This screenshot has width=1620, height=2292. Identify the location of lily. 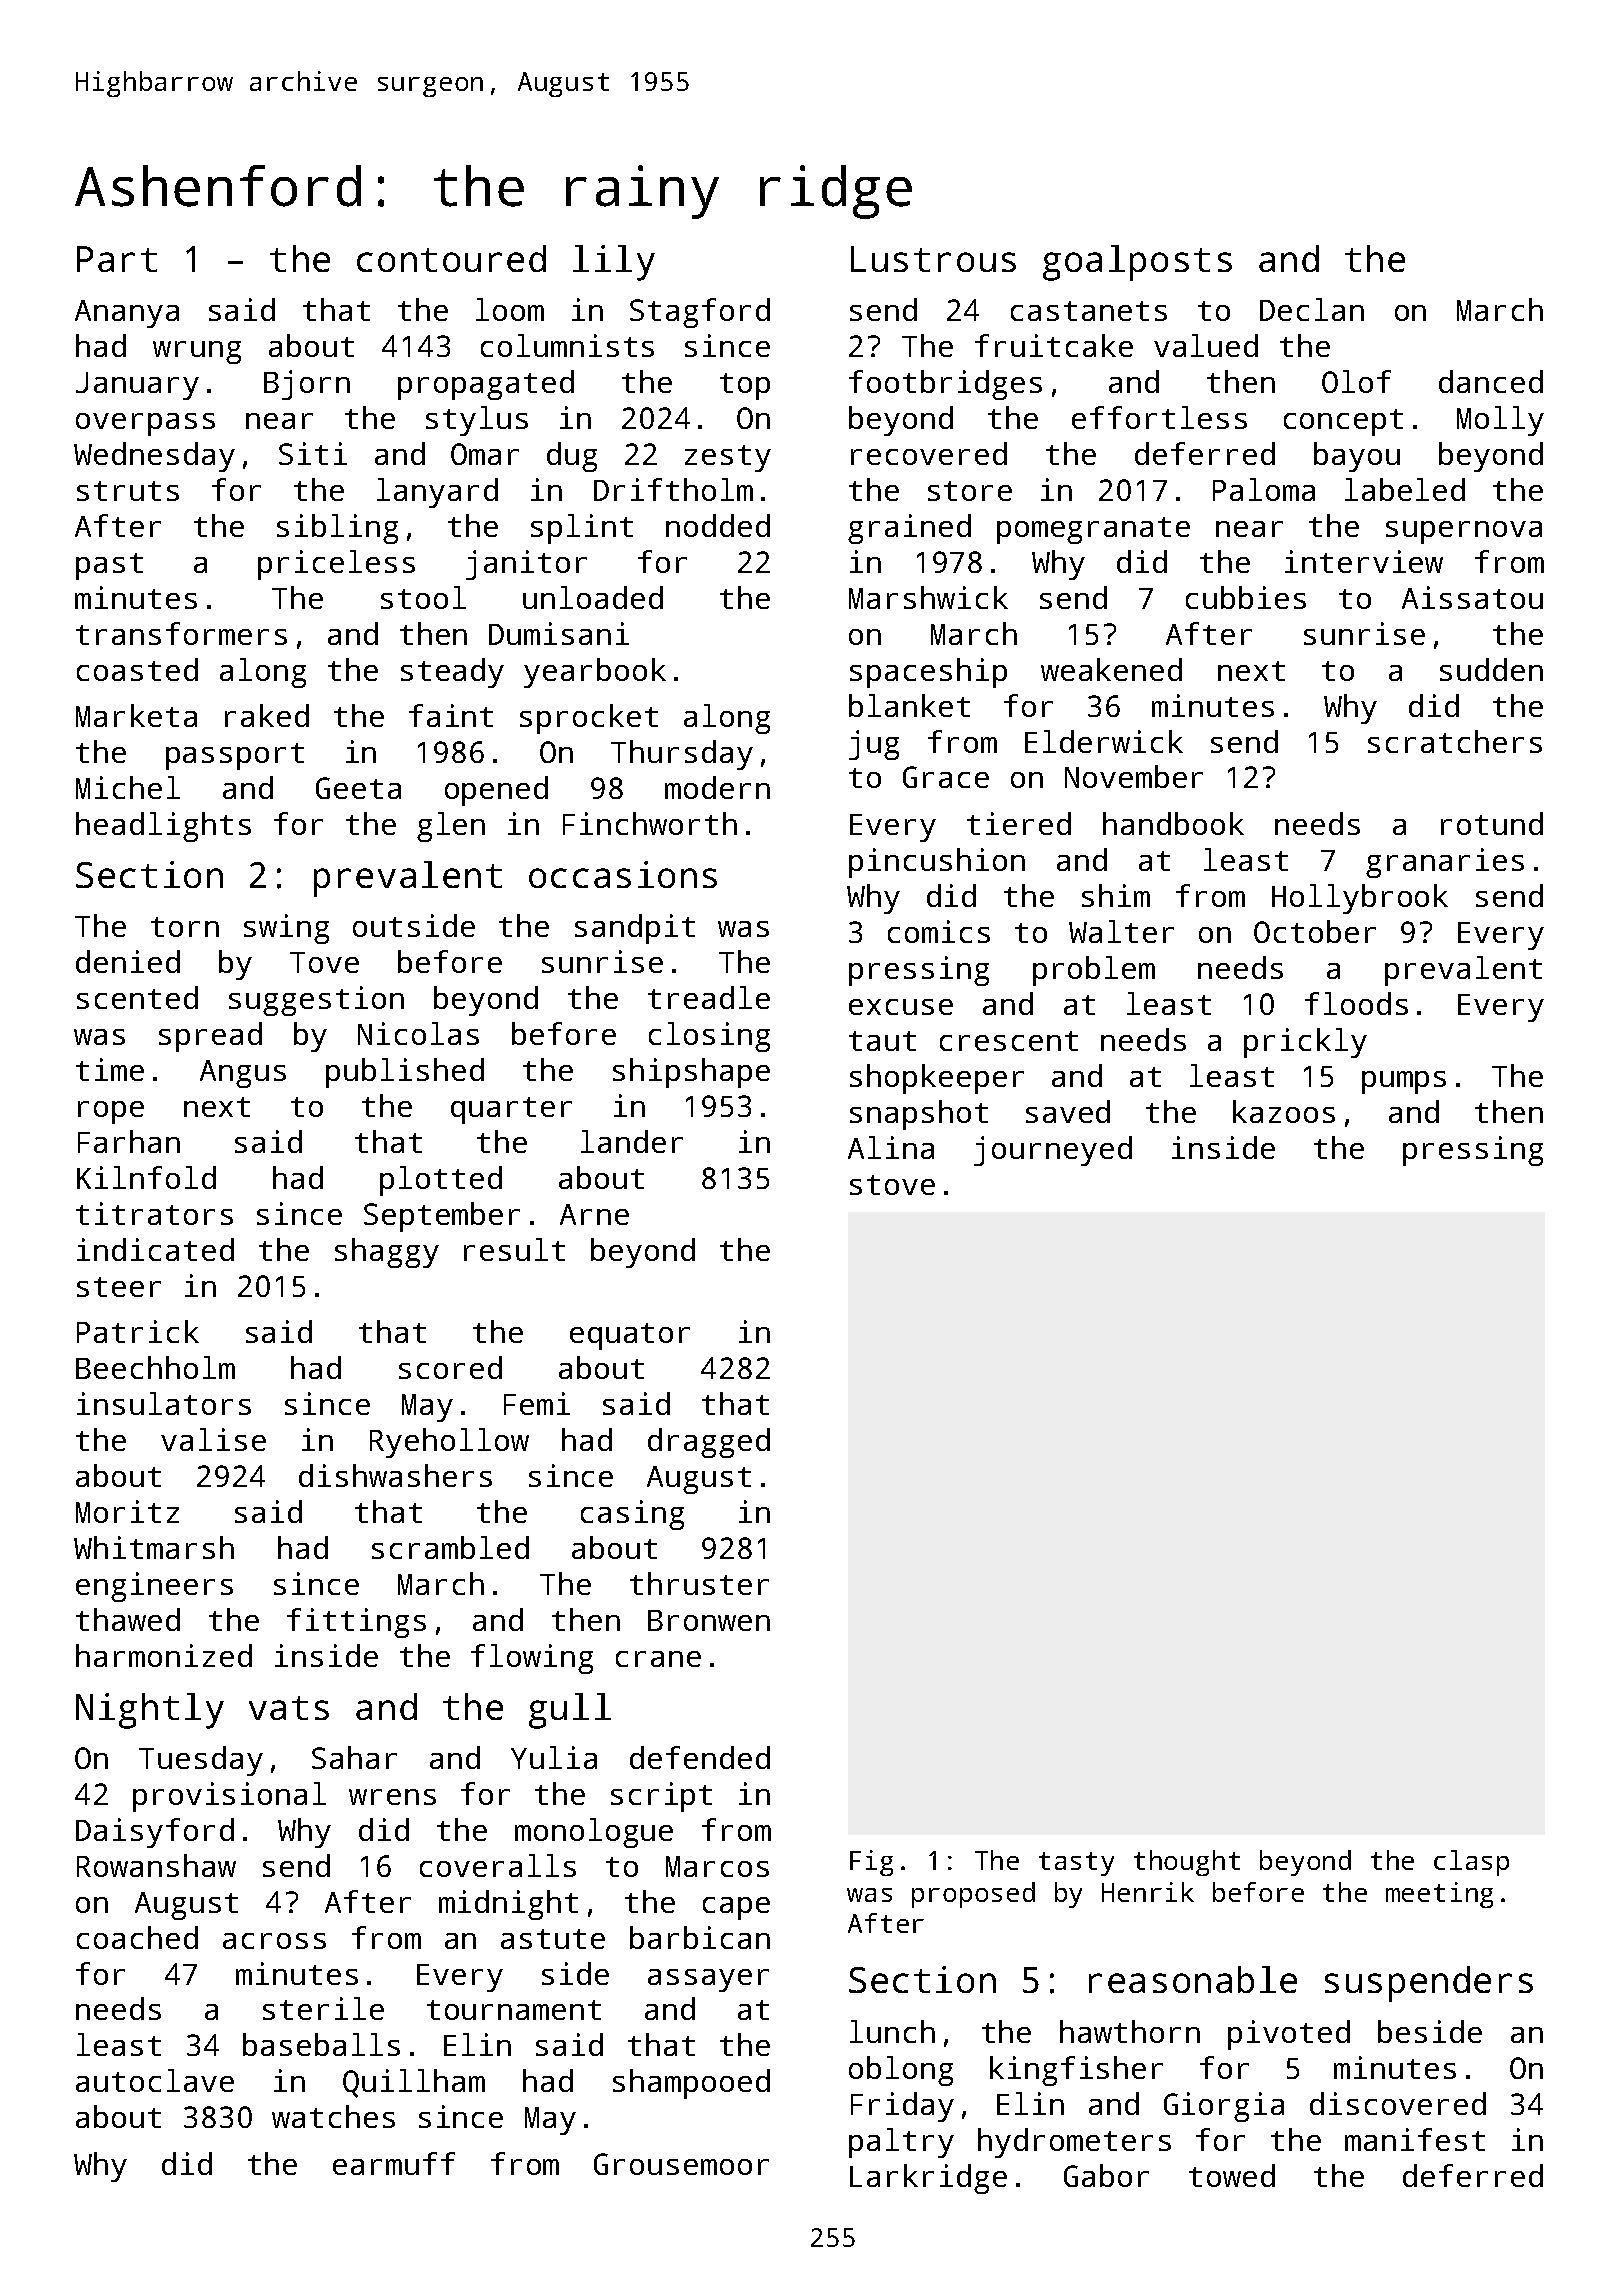
(614, 263).
